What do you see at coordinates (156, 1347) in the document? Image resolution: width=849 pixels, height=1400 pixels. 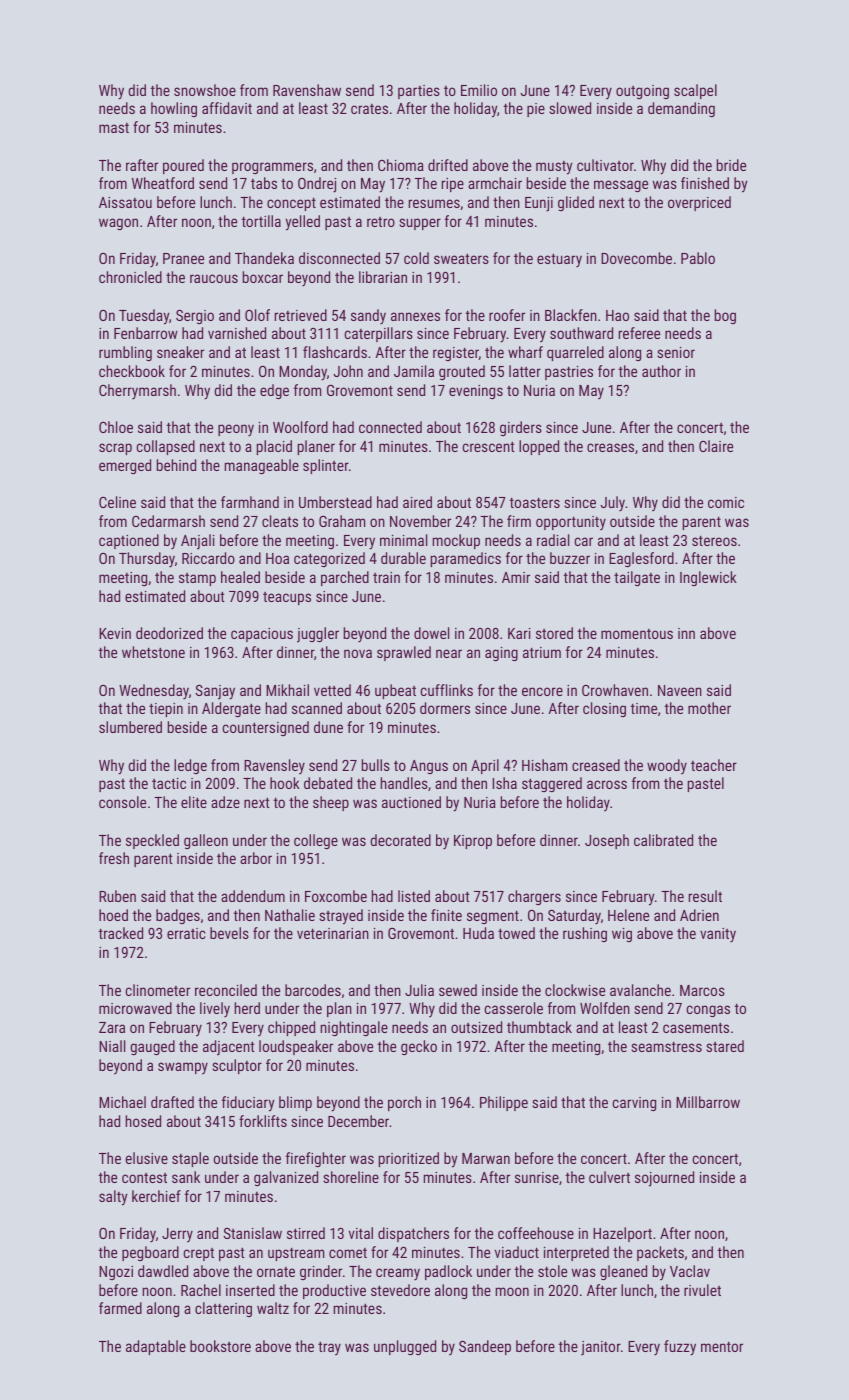 I see `adaptable` at bounding box center [156, 1347].
